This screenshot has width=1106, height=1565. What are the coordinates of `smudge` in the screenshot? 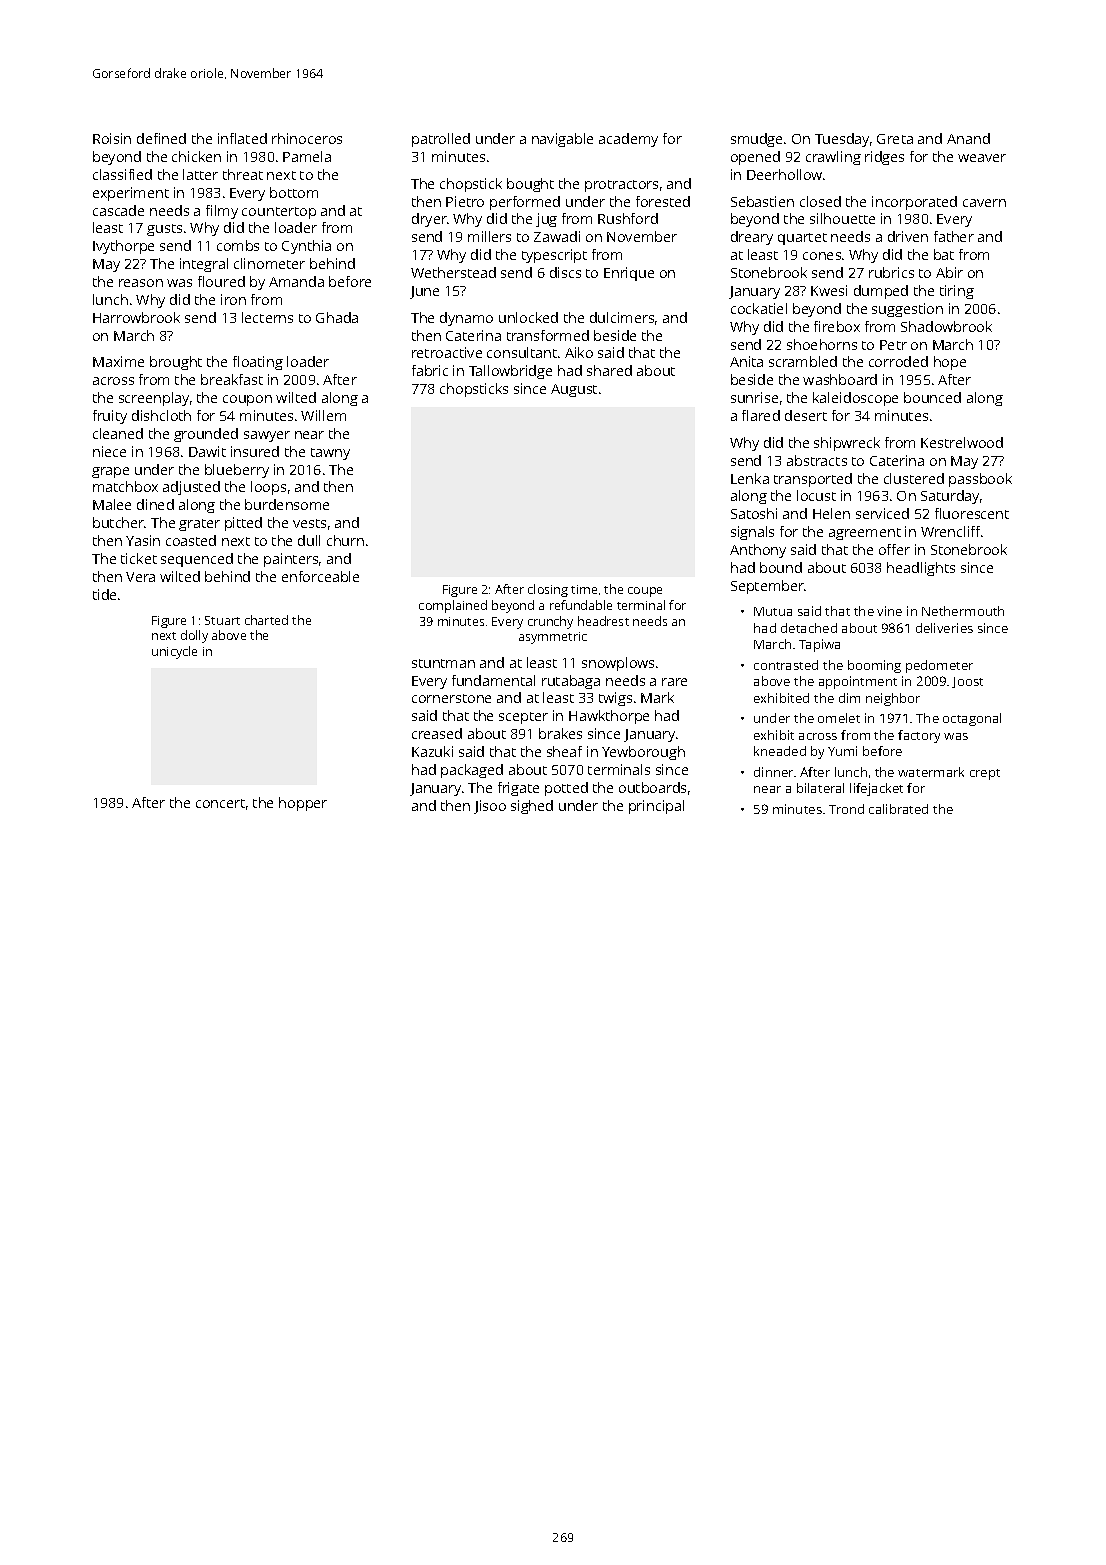 It's located at (756, 140).
